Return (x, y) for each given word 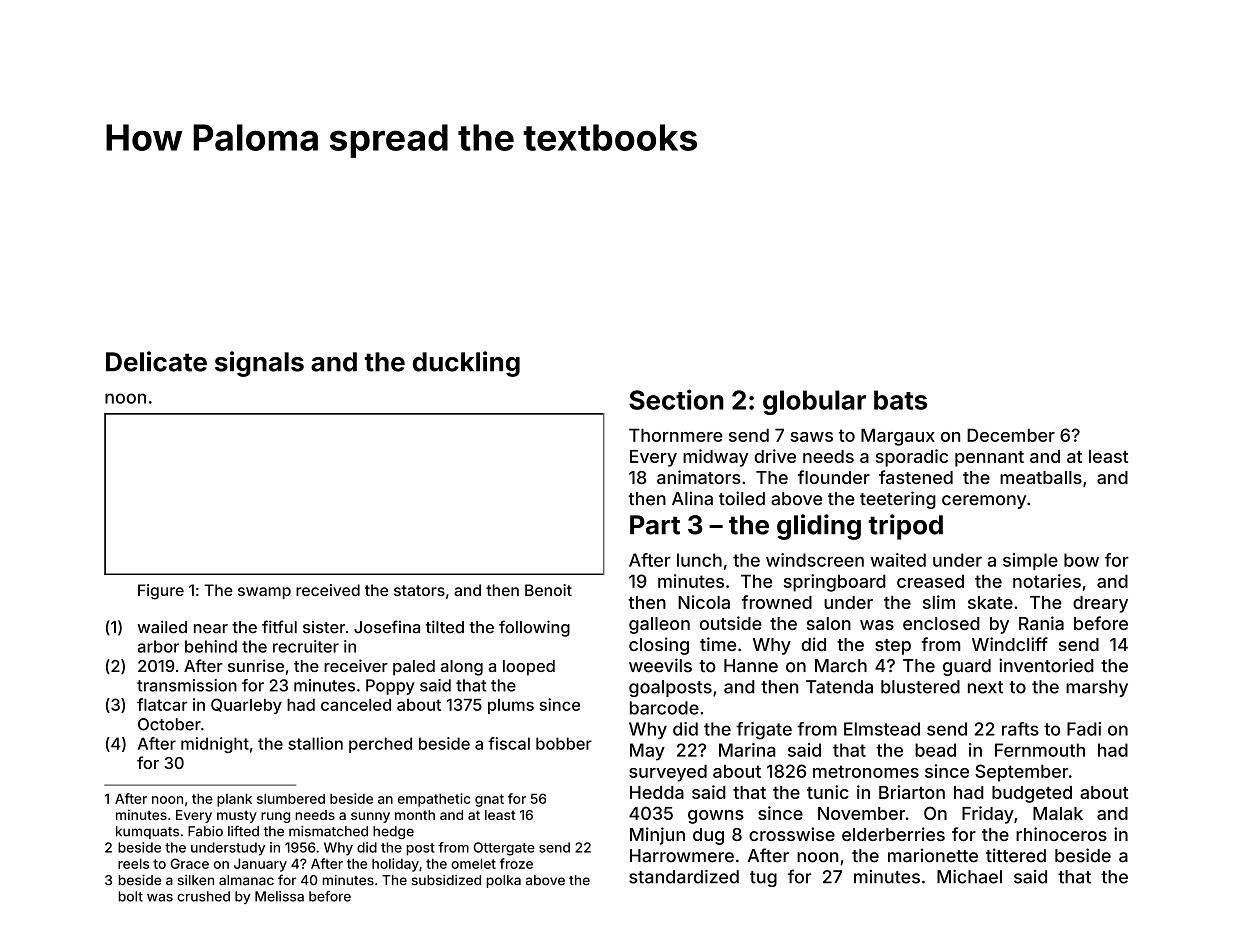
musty (237, 816)
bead (935, 750)
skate (990, 602)
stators (419, 590)
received (328, 590)
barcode (664, 708)
